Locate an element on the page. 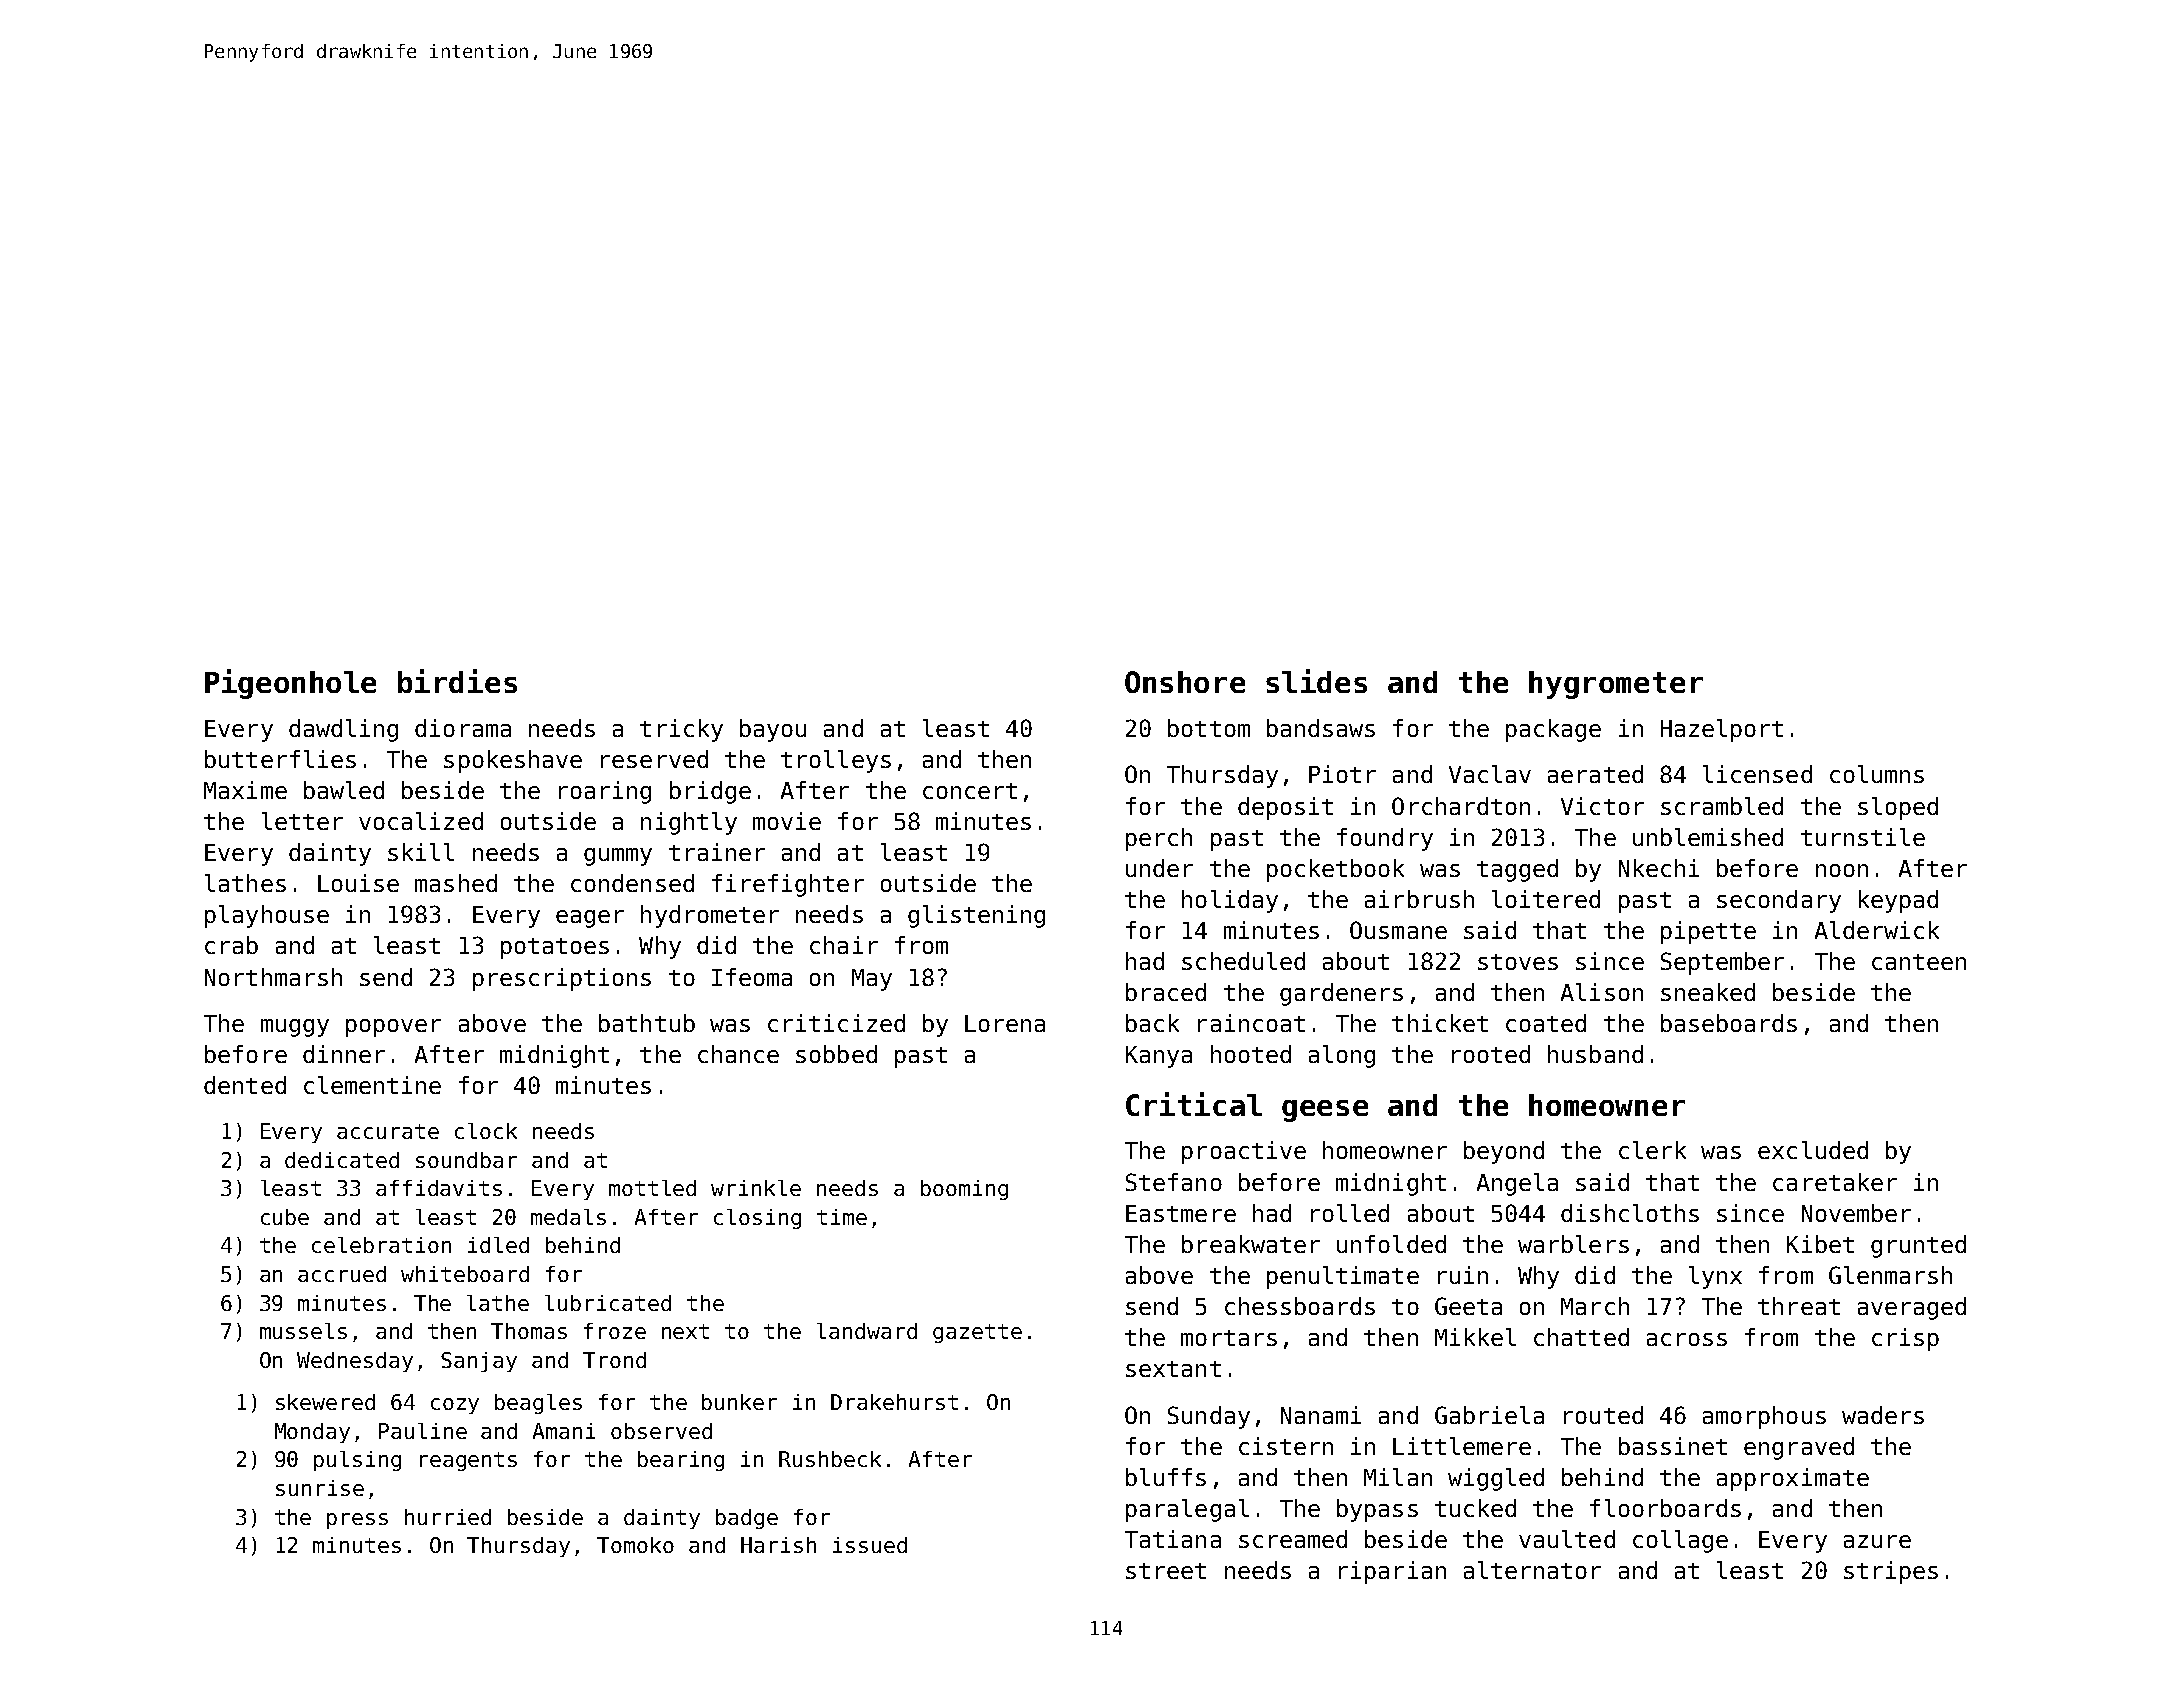  street is located at coordinates (1166, 1571).
